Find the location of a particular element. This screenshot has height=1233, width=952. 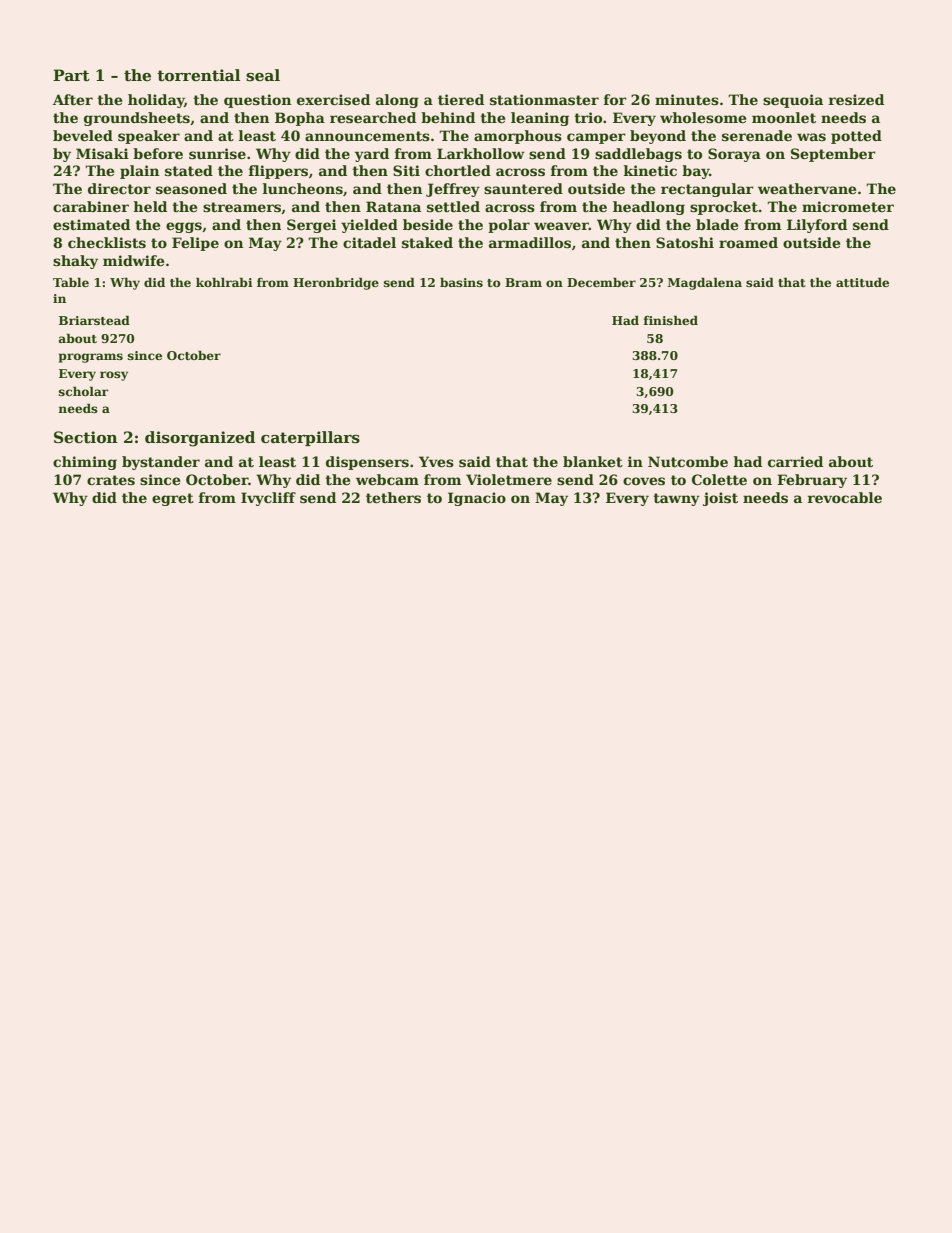

finished is located at coordinates (671, 320).
